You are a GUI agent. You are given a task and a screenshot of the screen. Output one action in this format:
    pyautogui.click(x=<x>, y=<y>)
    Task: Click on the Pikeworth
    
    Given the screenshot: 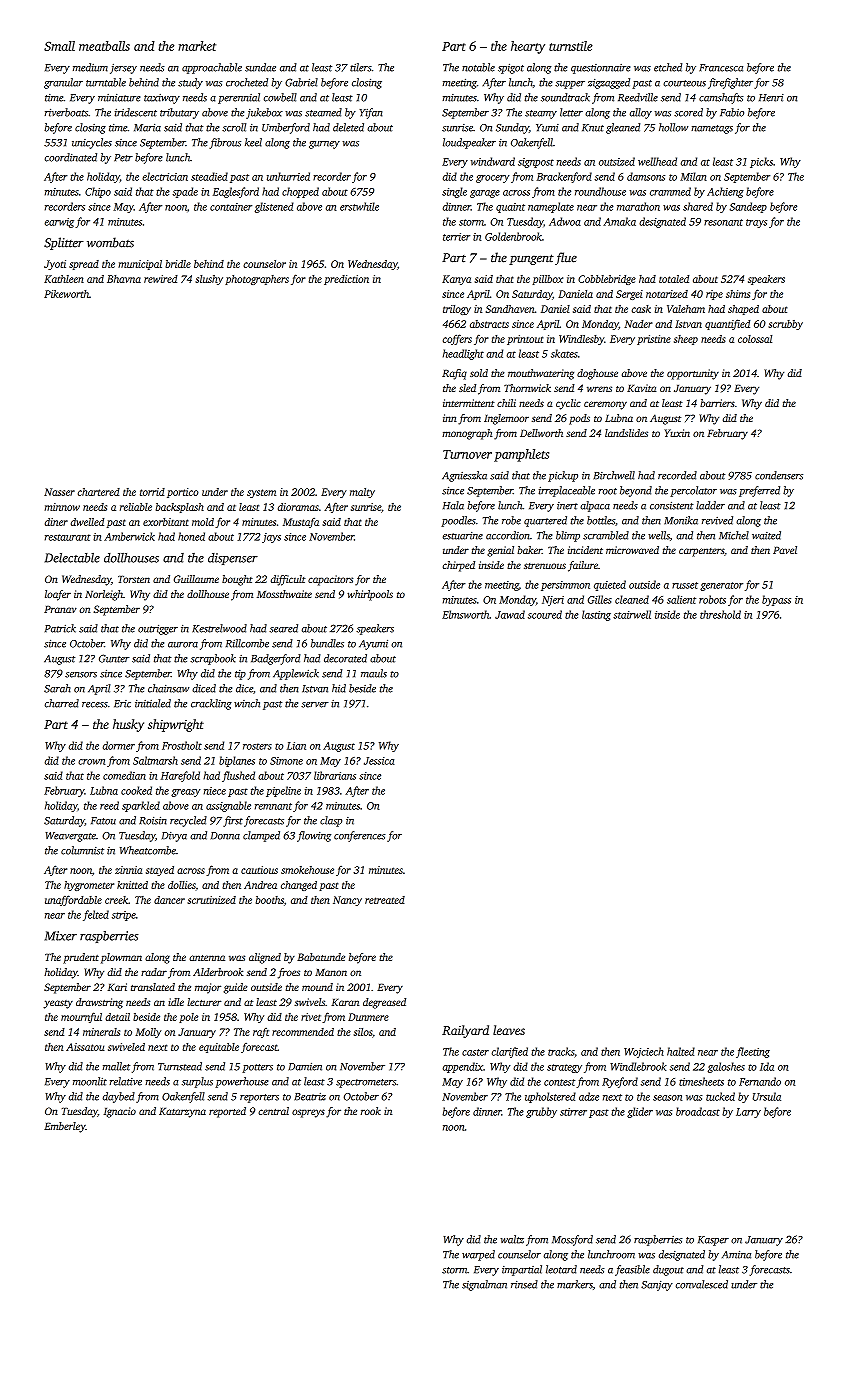 What is the action you would take?
    pyautogui.click(x=66, y=294)
